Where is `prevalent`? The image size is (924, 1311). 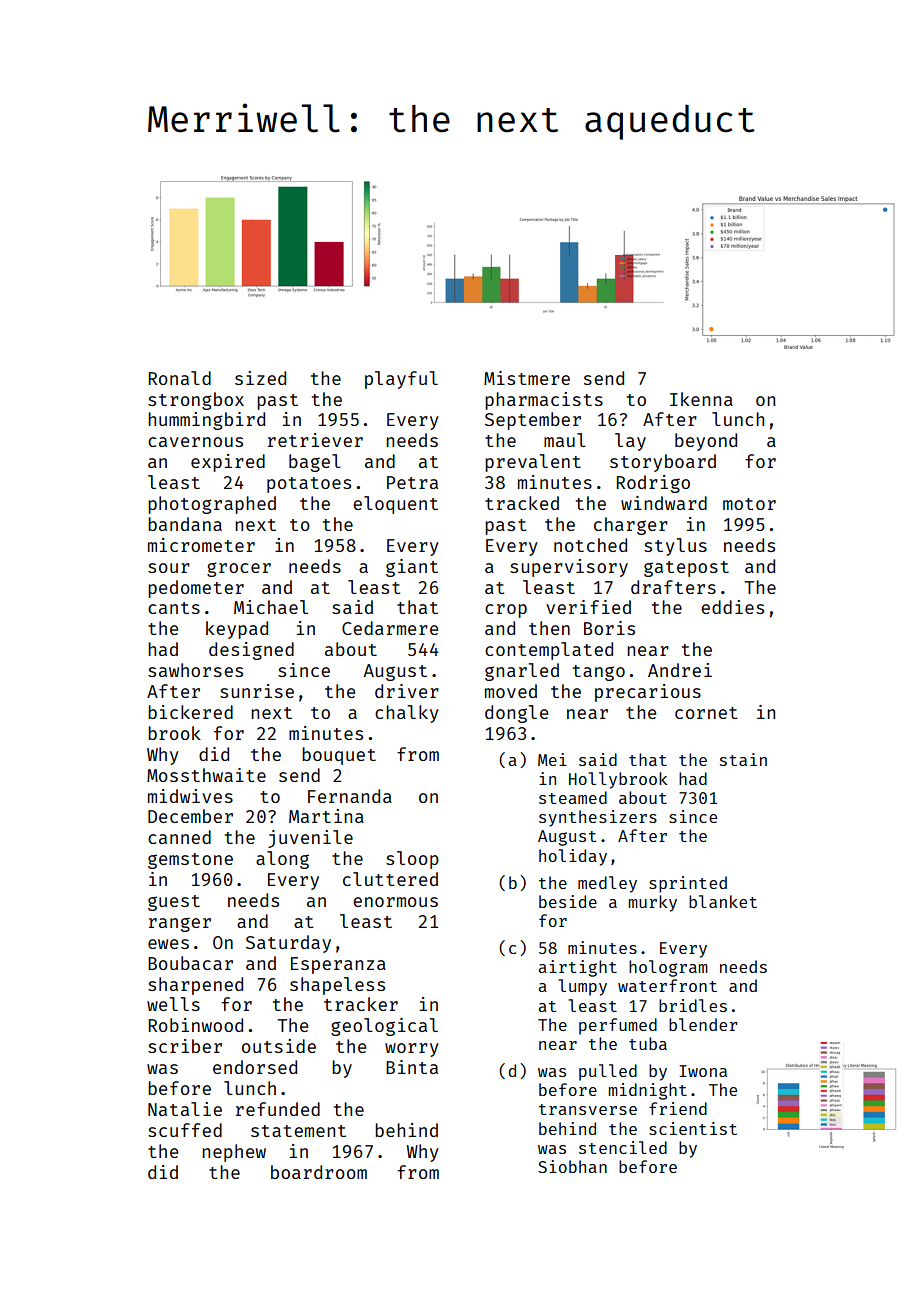
prevalent is located at coordinates (533, 463).
